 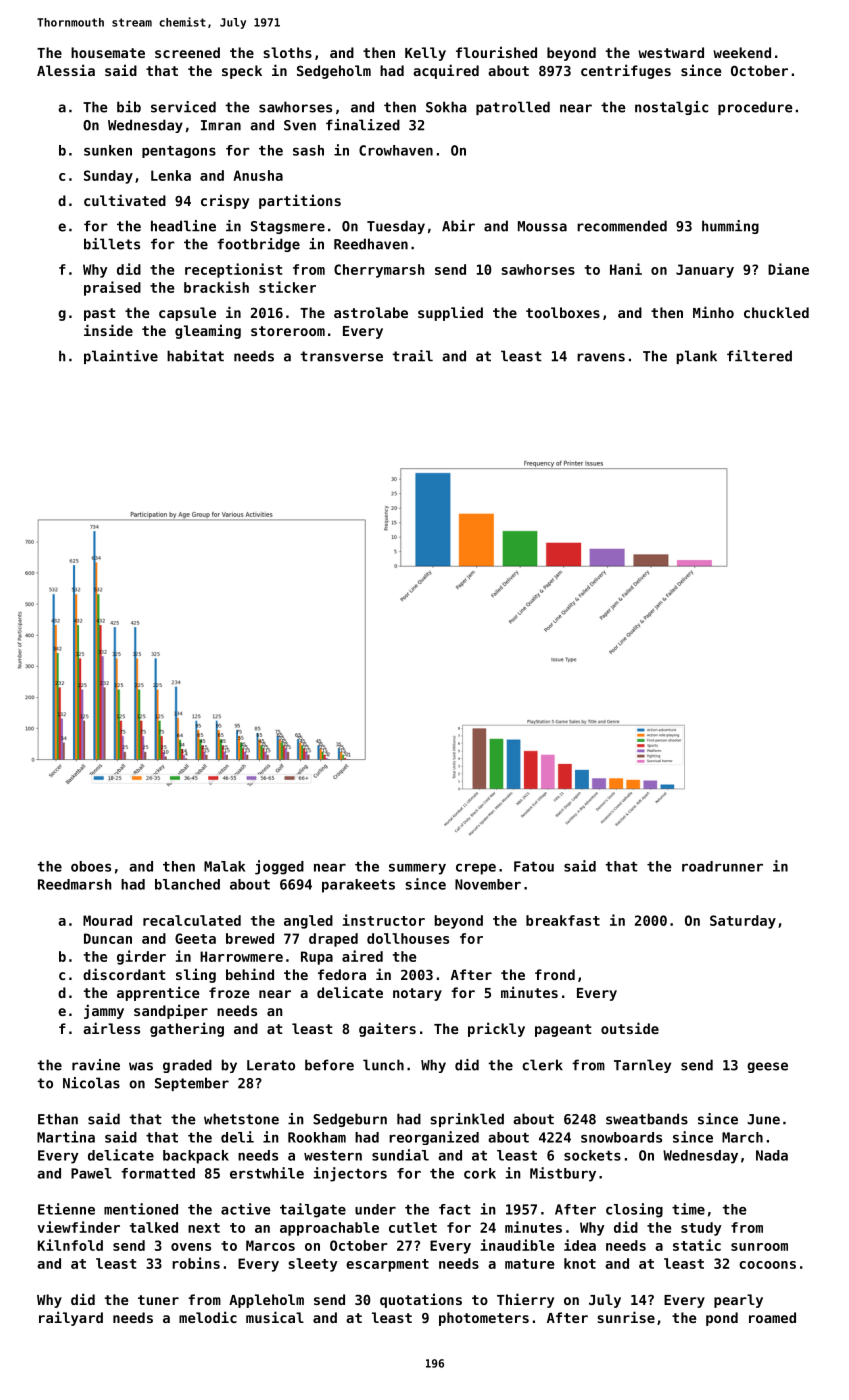 I want to click on oboes, so click(x=91, y=866).
